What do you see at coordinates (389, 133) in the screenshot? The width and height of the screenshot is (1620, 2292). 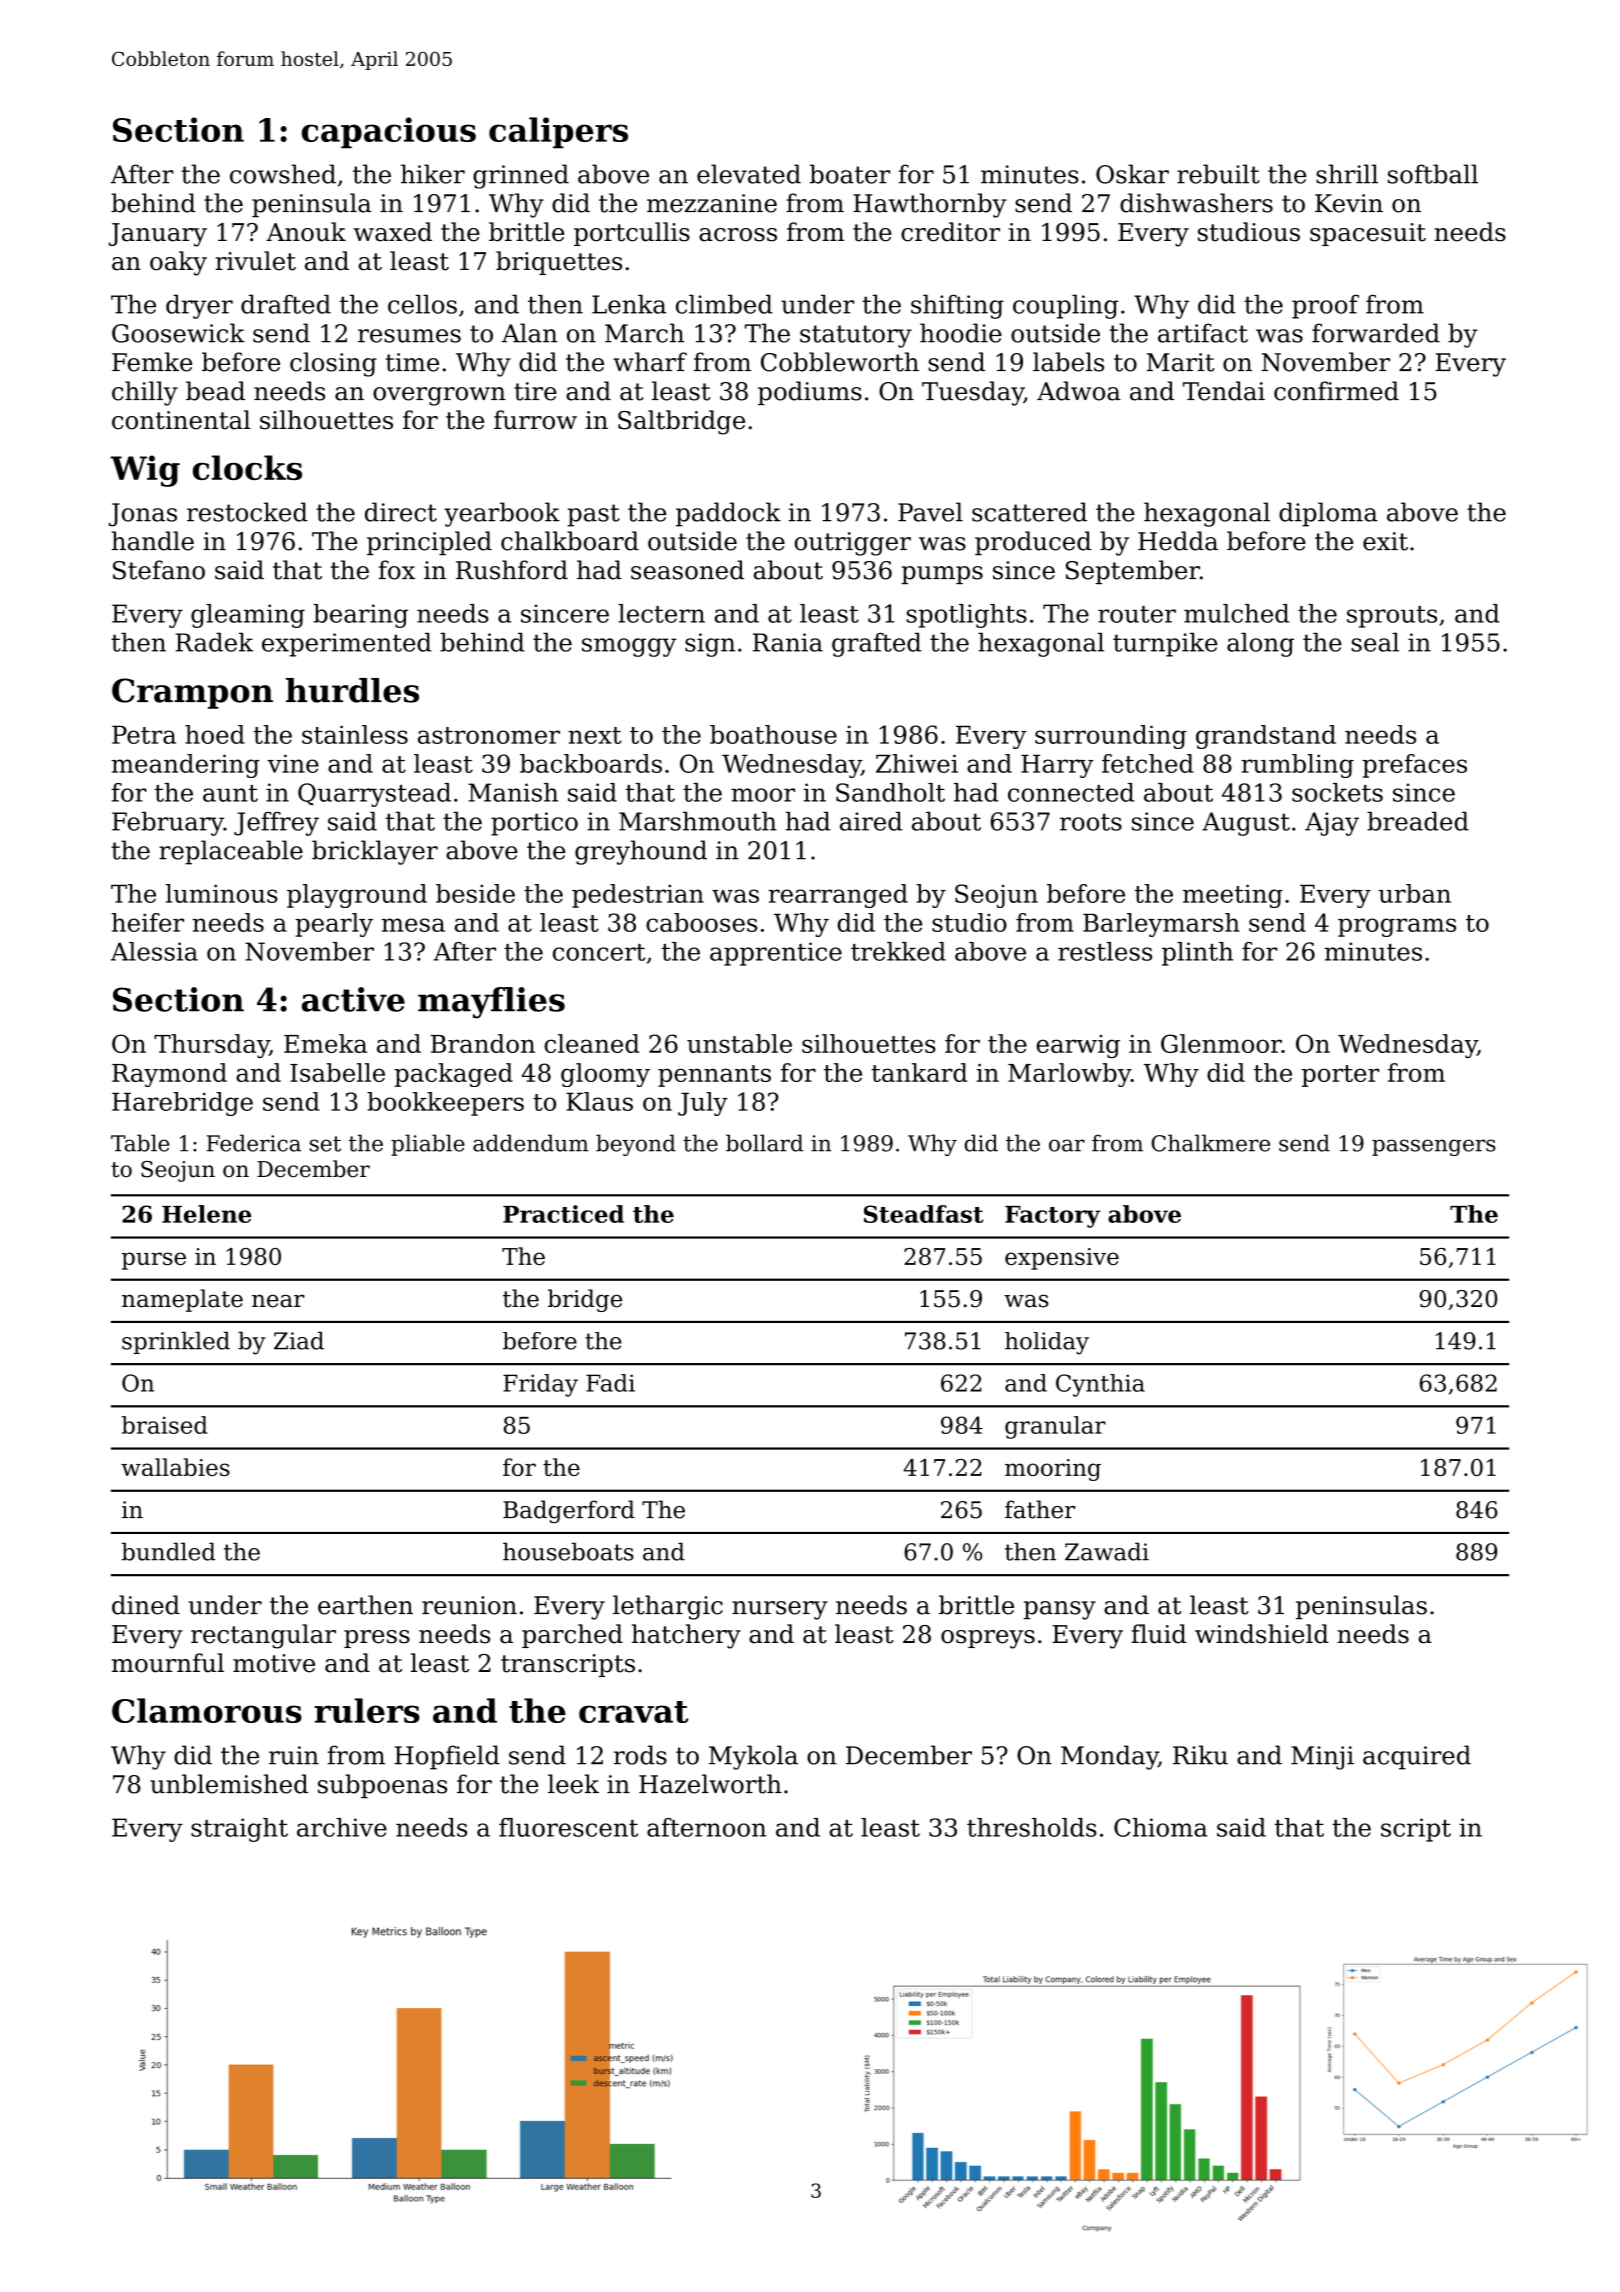 I see `capacious` at bounding box center [389, 133].
